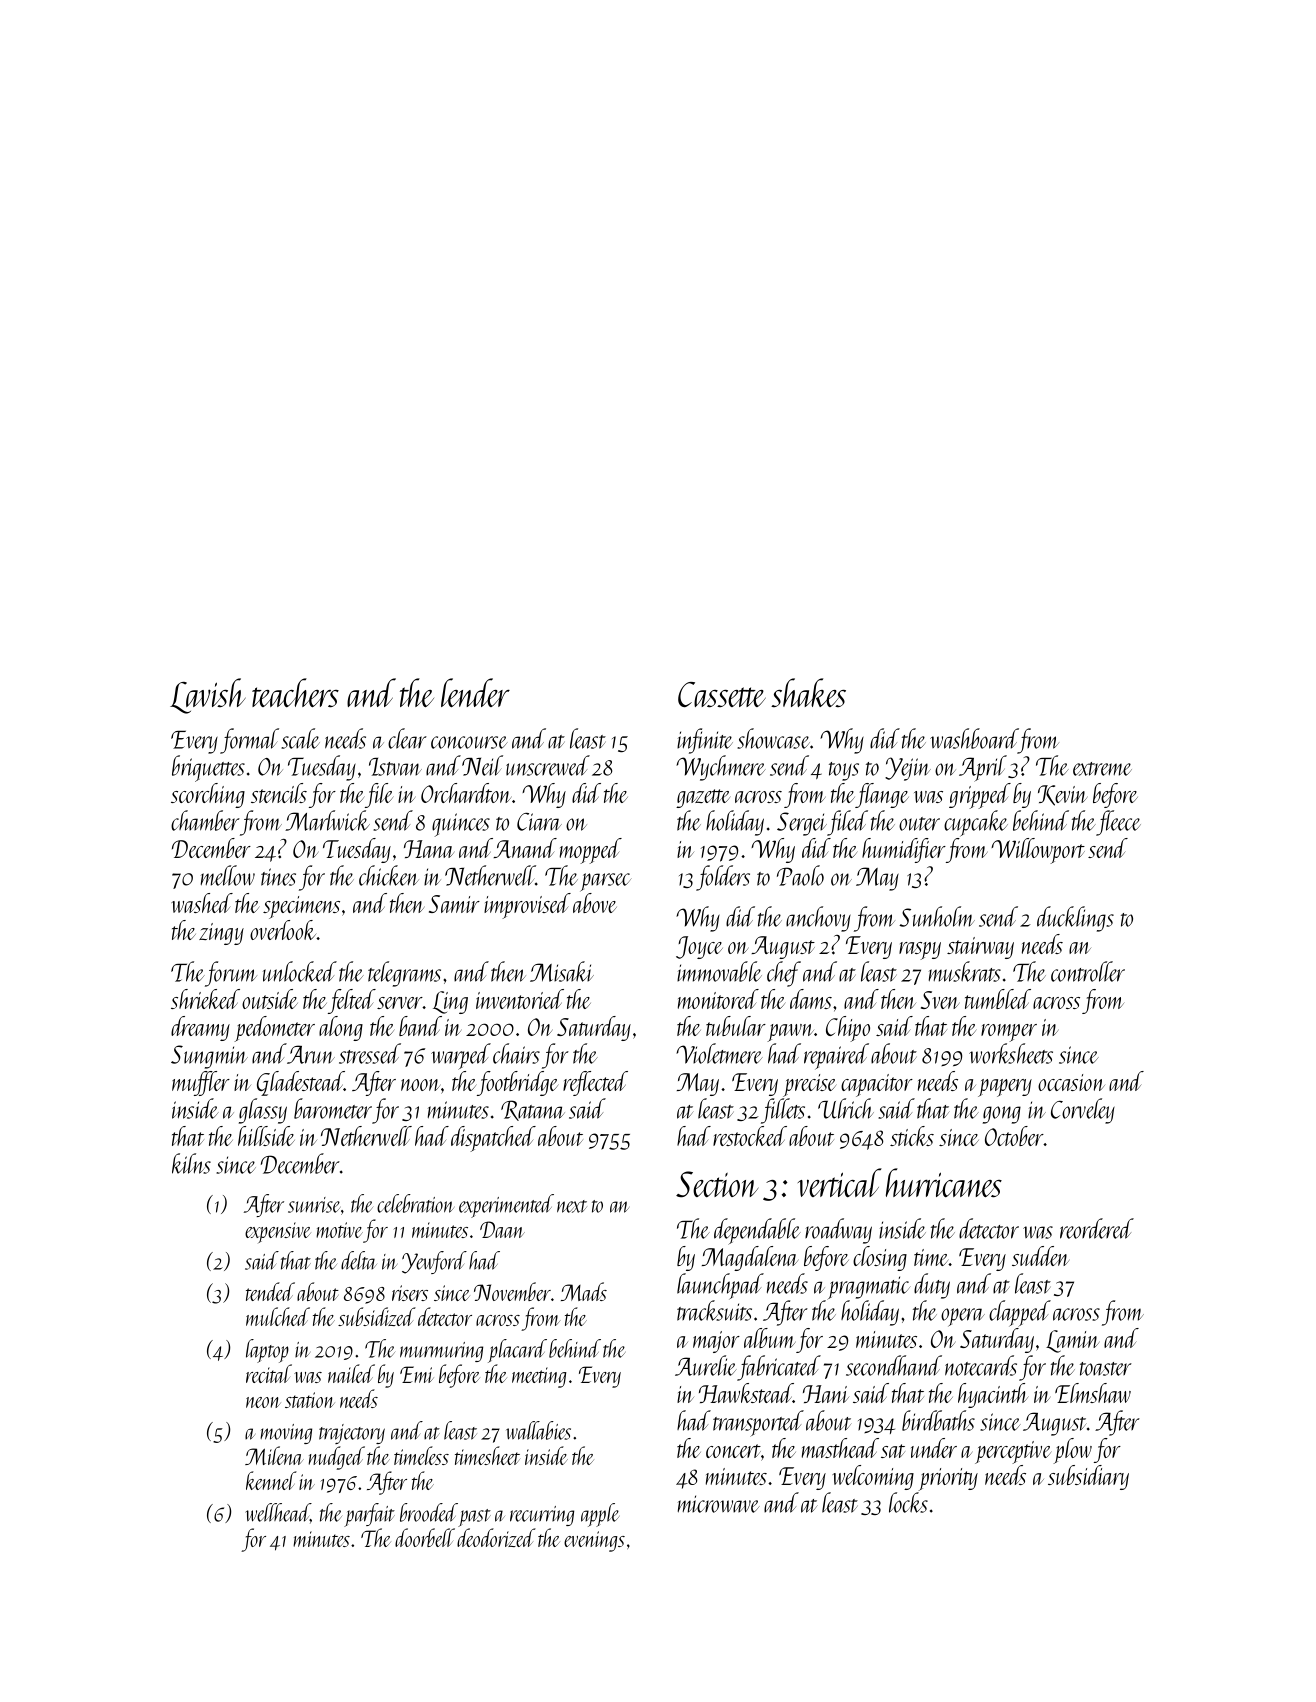  What do you see at coordinates (591, 851) in the document?
I see `mopped` at bounding box center [591, 851].
